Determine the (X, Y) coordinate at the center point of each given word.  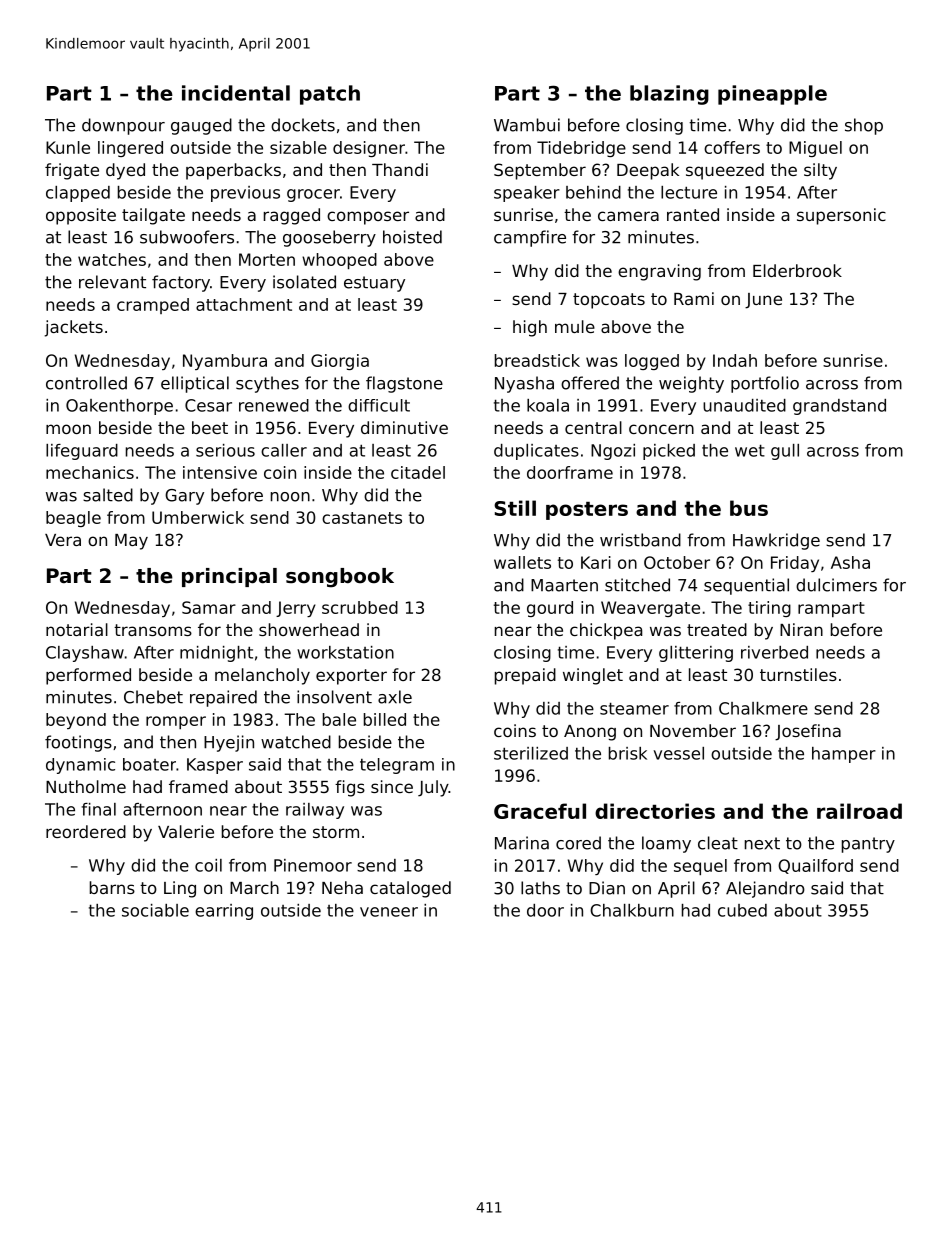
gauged (201, 126)
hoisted (412, 237)
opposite (81, 216)
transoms (153, 630)
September (540, 171)
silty (820, 171)
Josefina (808, 732)
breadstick (537, 360)
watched (296, 742)
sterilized (531, 753)
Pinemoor (313, 865)
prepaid (525, 676)
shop (864, 126)
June (763, 301)
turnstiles (798, 674)
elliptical (195, 384)
